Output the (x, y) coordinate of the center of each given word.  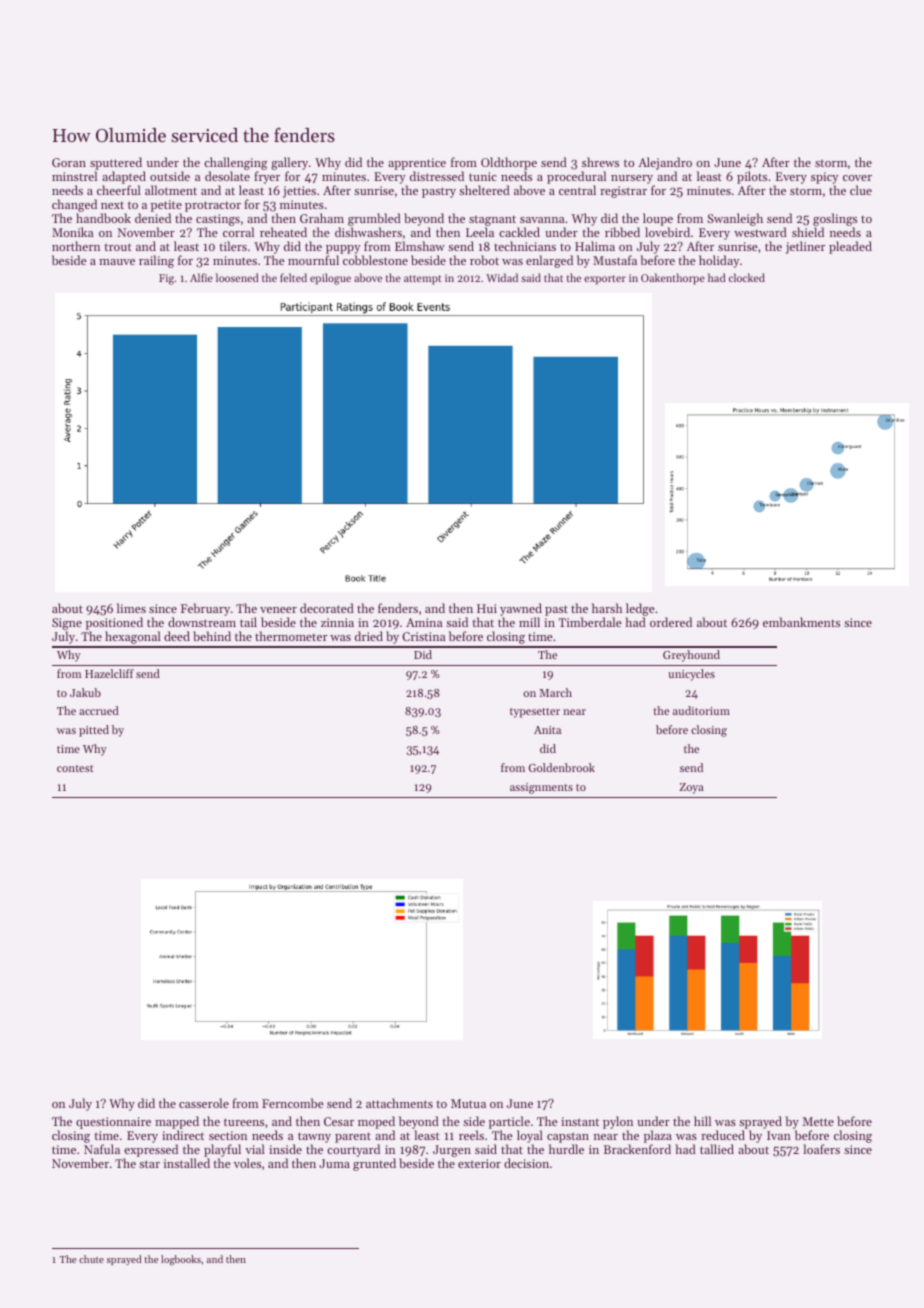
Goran (69, 162)
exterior (479, 1163)
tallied (717, 1149)
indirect (183, 1135)
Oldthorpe (509, 163)
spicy (825, 178)
